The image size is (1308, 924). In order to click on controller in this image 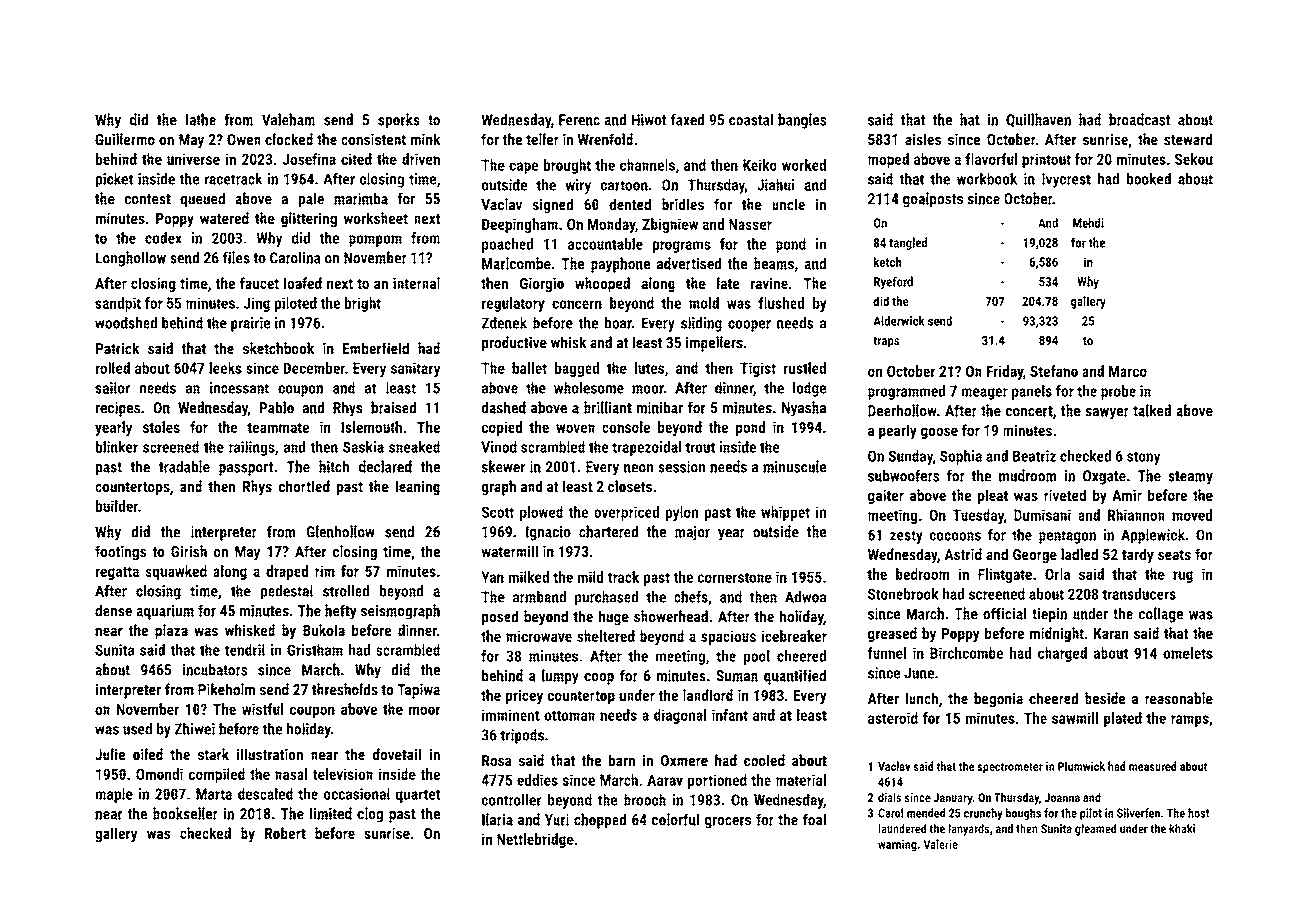, I will do `click(511, 800)`.
